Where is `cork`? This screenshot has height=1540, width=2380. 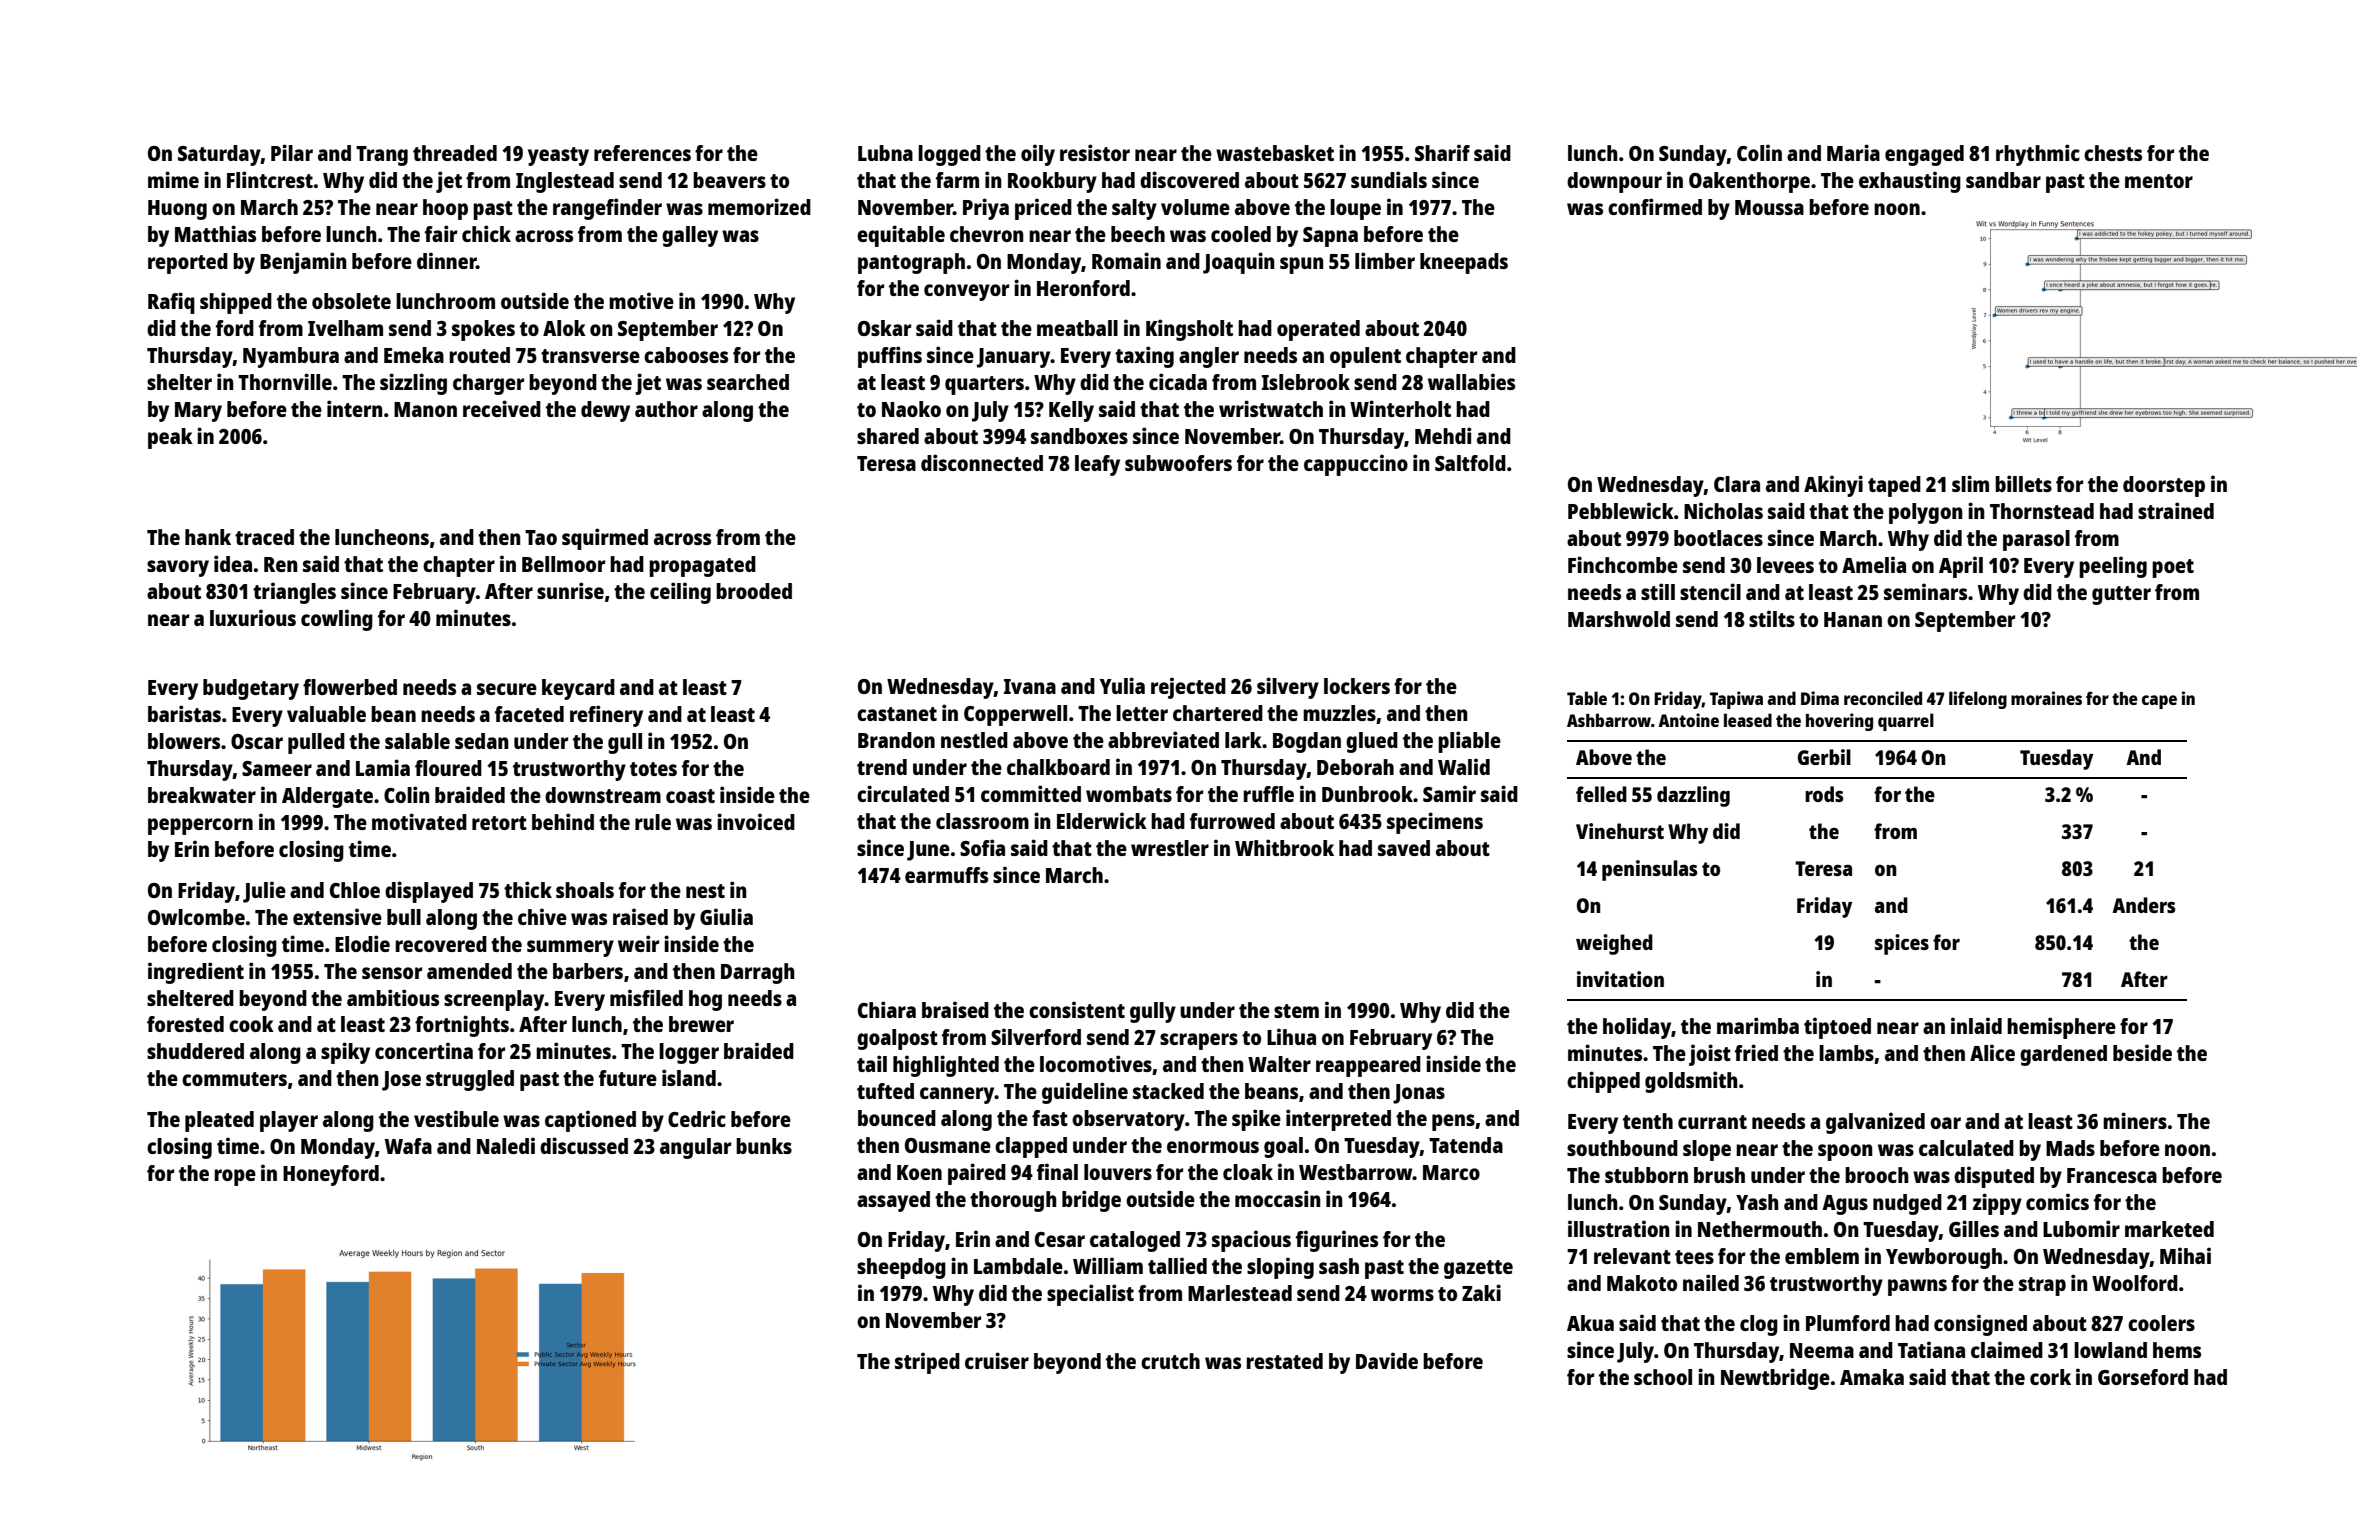
cork is located at coordinates (2050, 1377).
